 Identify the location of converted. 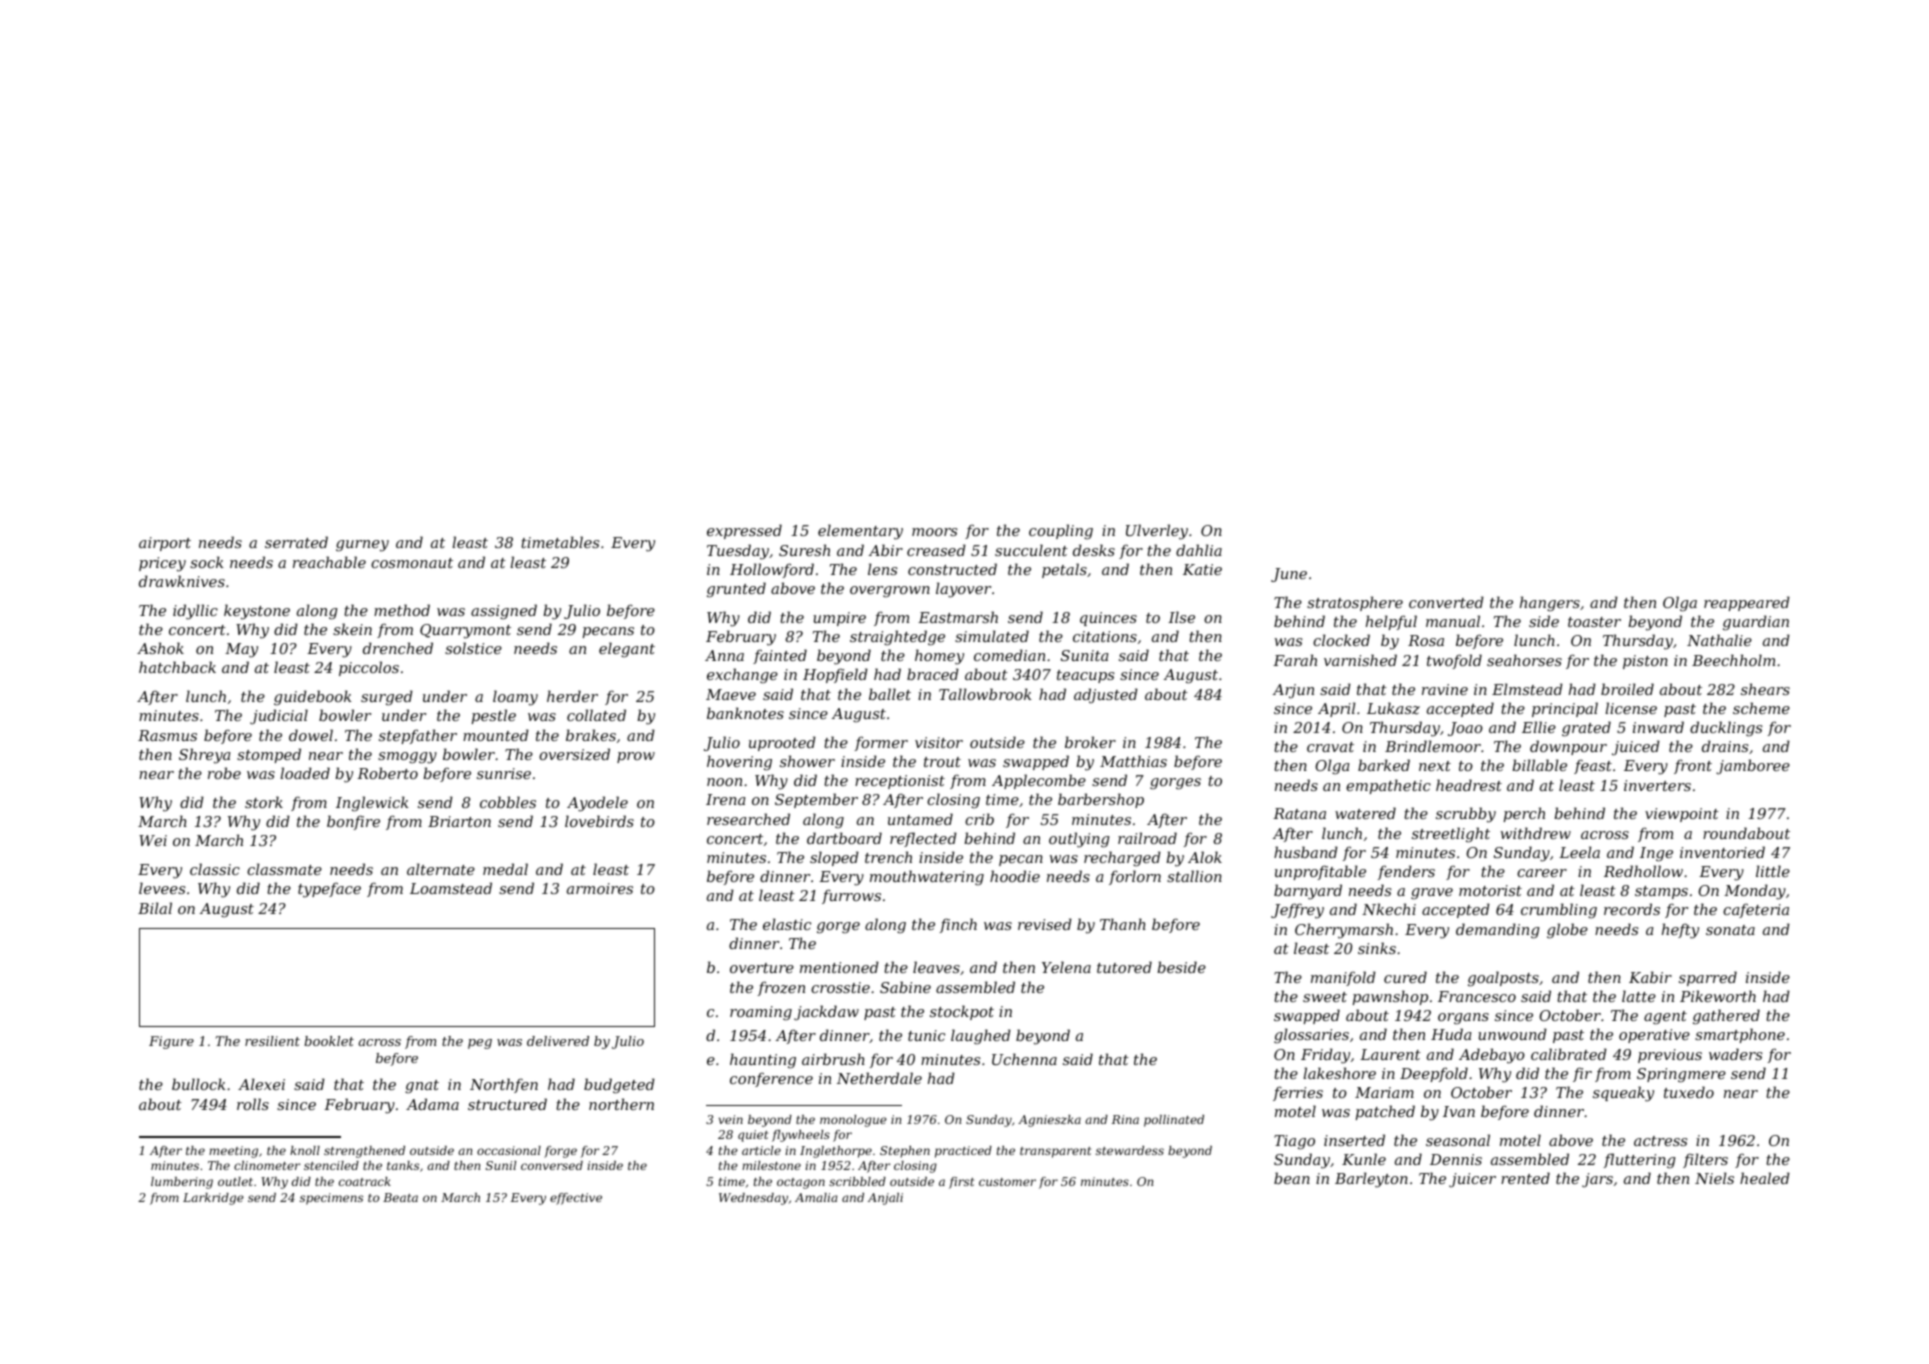
(1446, 602).
